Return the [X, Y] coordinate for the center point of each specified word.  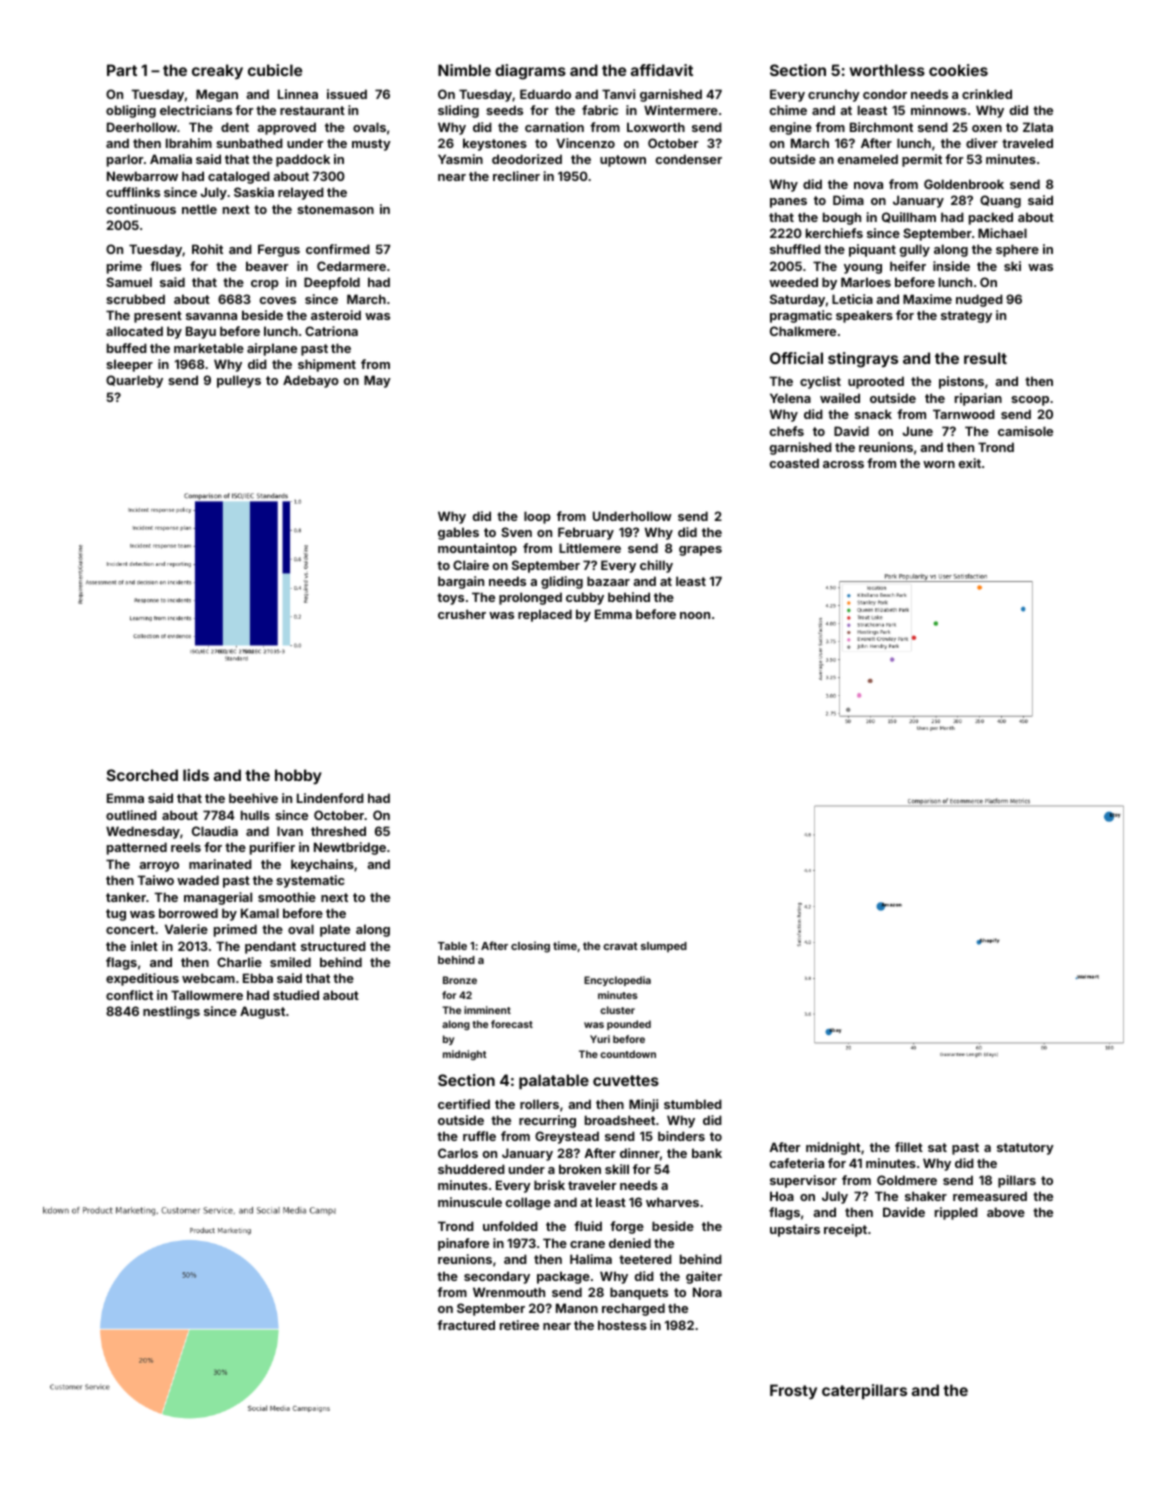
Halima [591, 1259]
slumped [664, 947]
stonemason [335, 209]
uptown [623, 161]
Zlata [1038, 127]
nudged [979, 300]
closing [530, 947]
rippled [956, 1213]
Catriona [331, 331]
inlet [144, 946]
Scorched [142, 775]
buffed [127, 348]
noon [695, 615]
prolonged [530, 598]
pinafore [463, 1244]
